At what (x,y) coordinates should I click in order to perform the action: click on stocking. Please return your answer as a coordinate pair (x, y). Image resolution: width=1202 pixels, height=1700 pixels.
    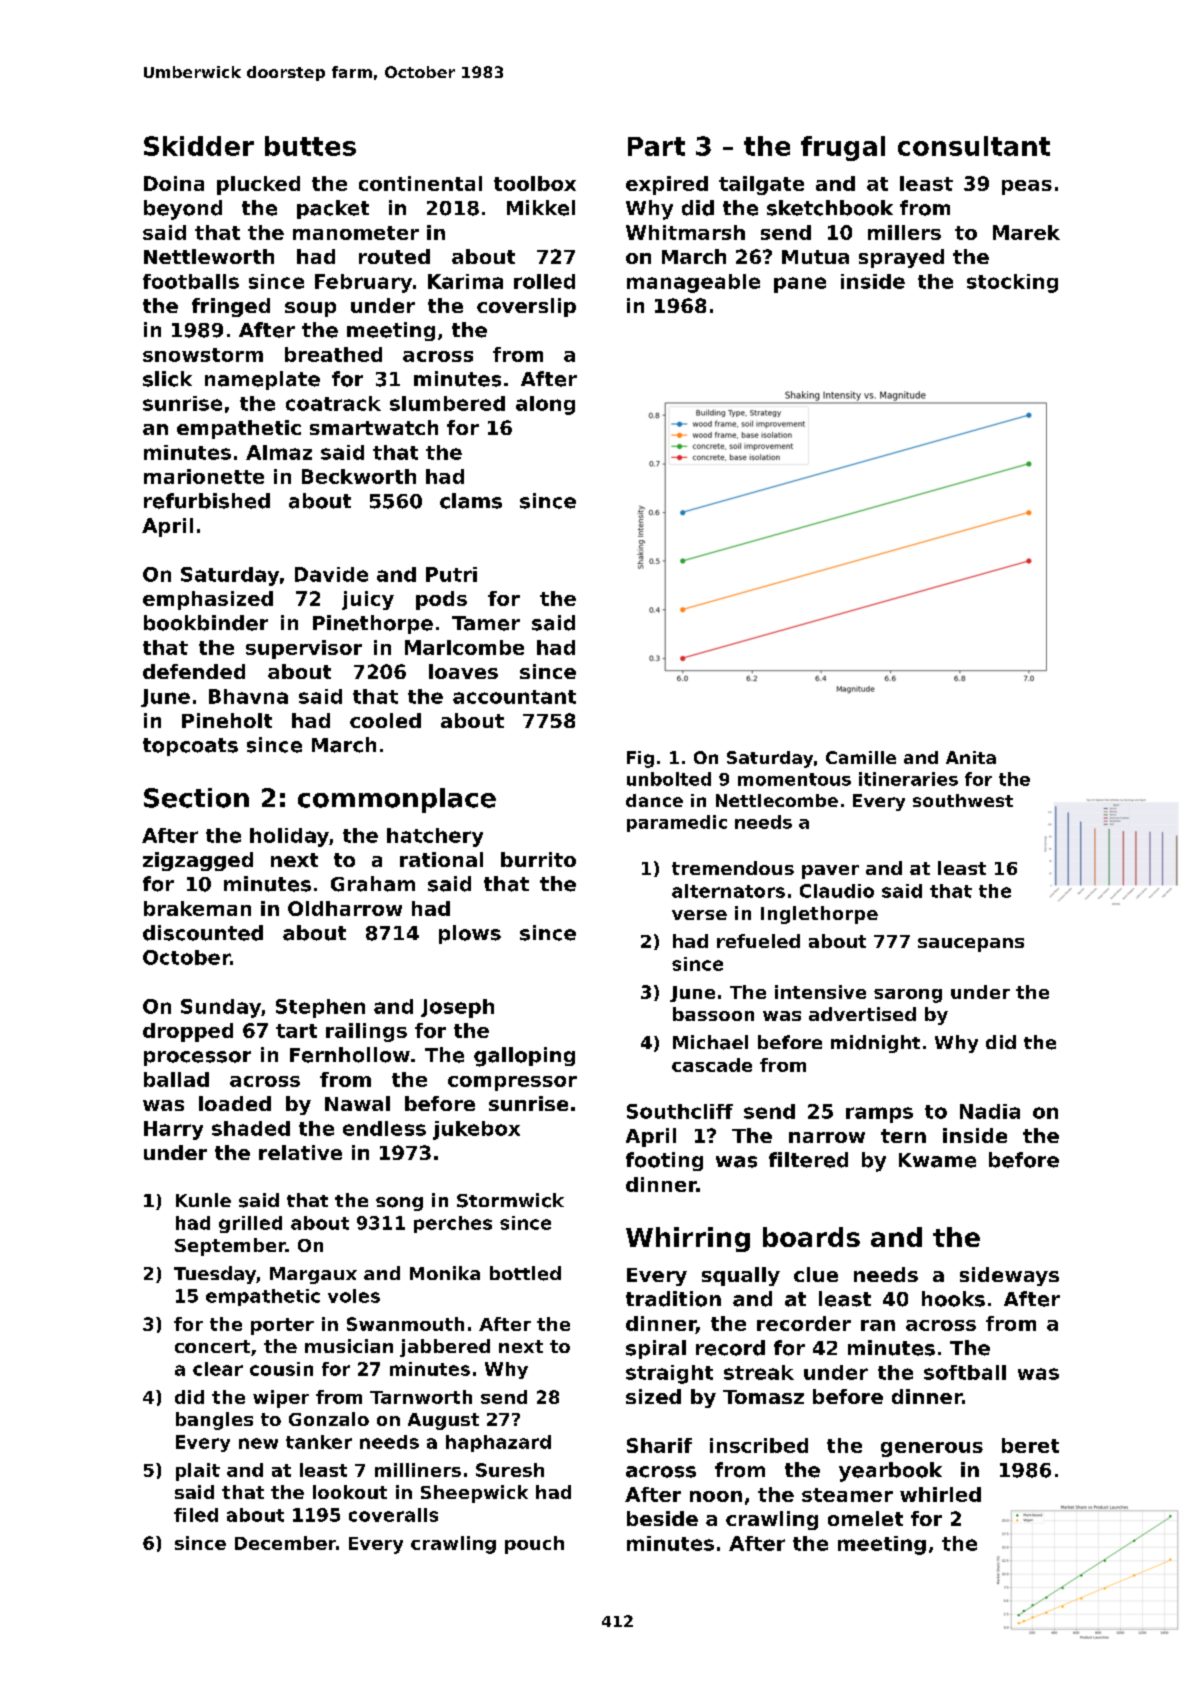
    Looking at the image, I should click on (1012, 283).
